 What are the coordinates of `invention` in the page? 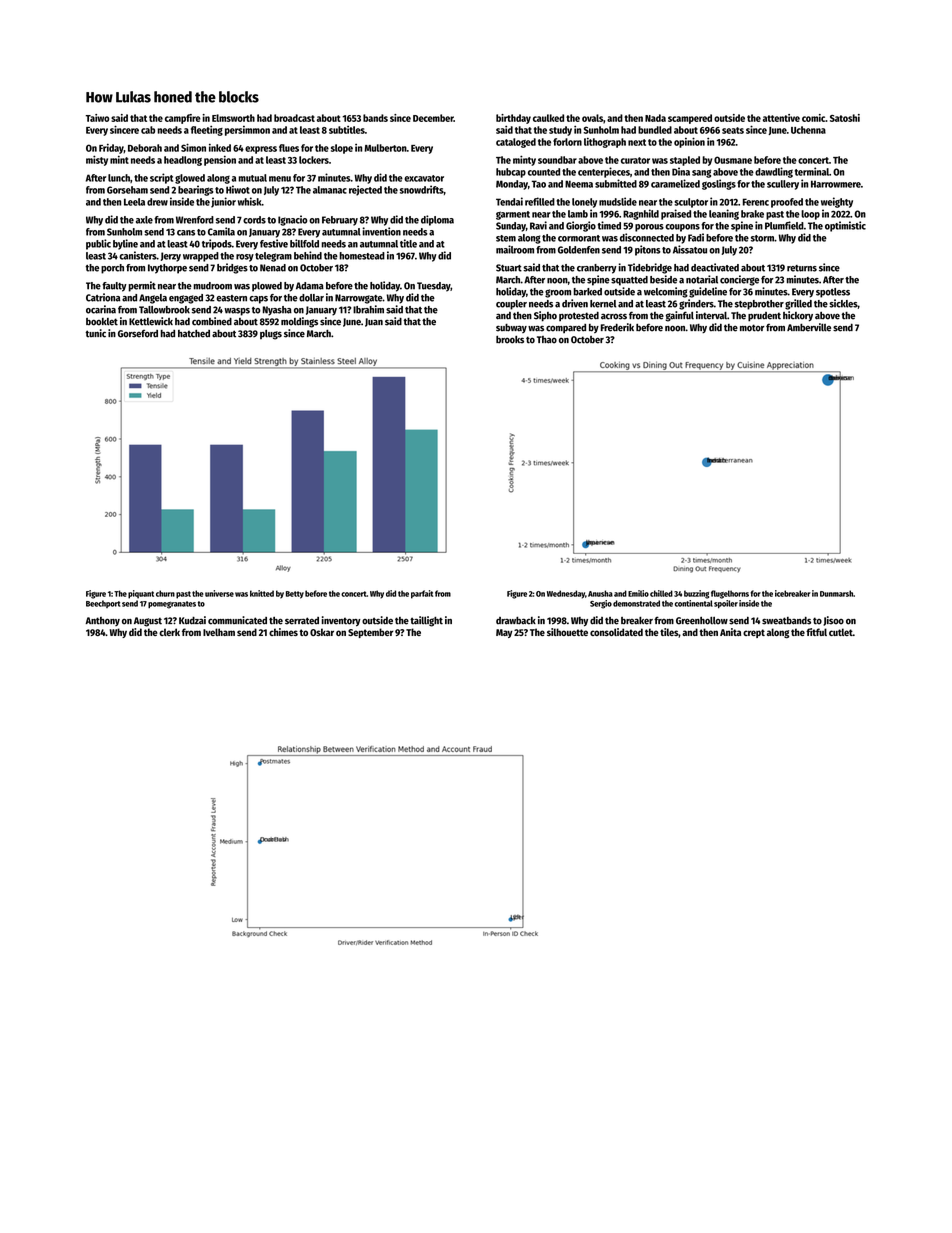 It's located at (381, 231).
